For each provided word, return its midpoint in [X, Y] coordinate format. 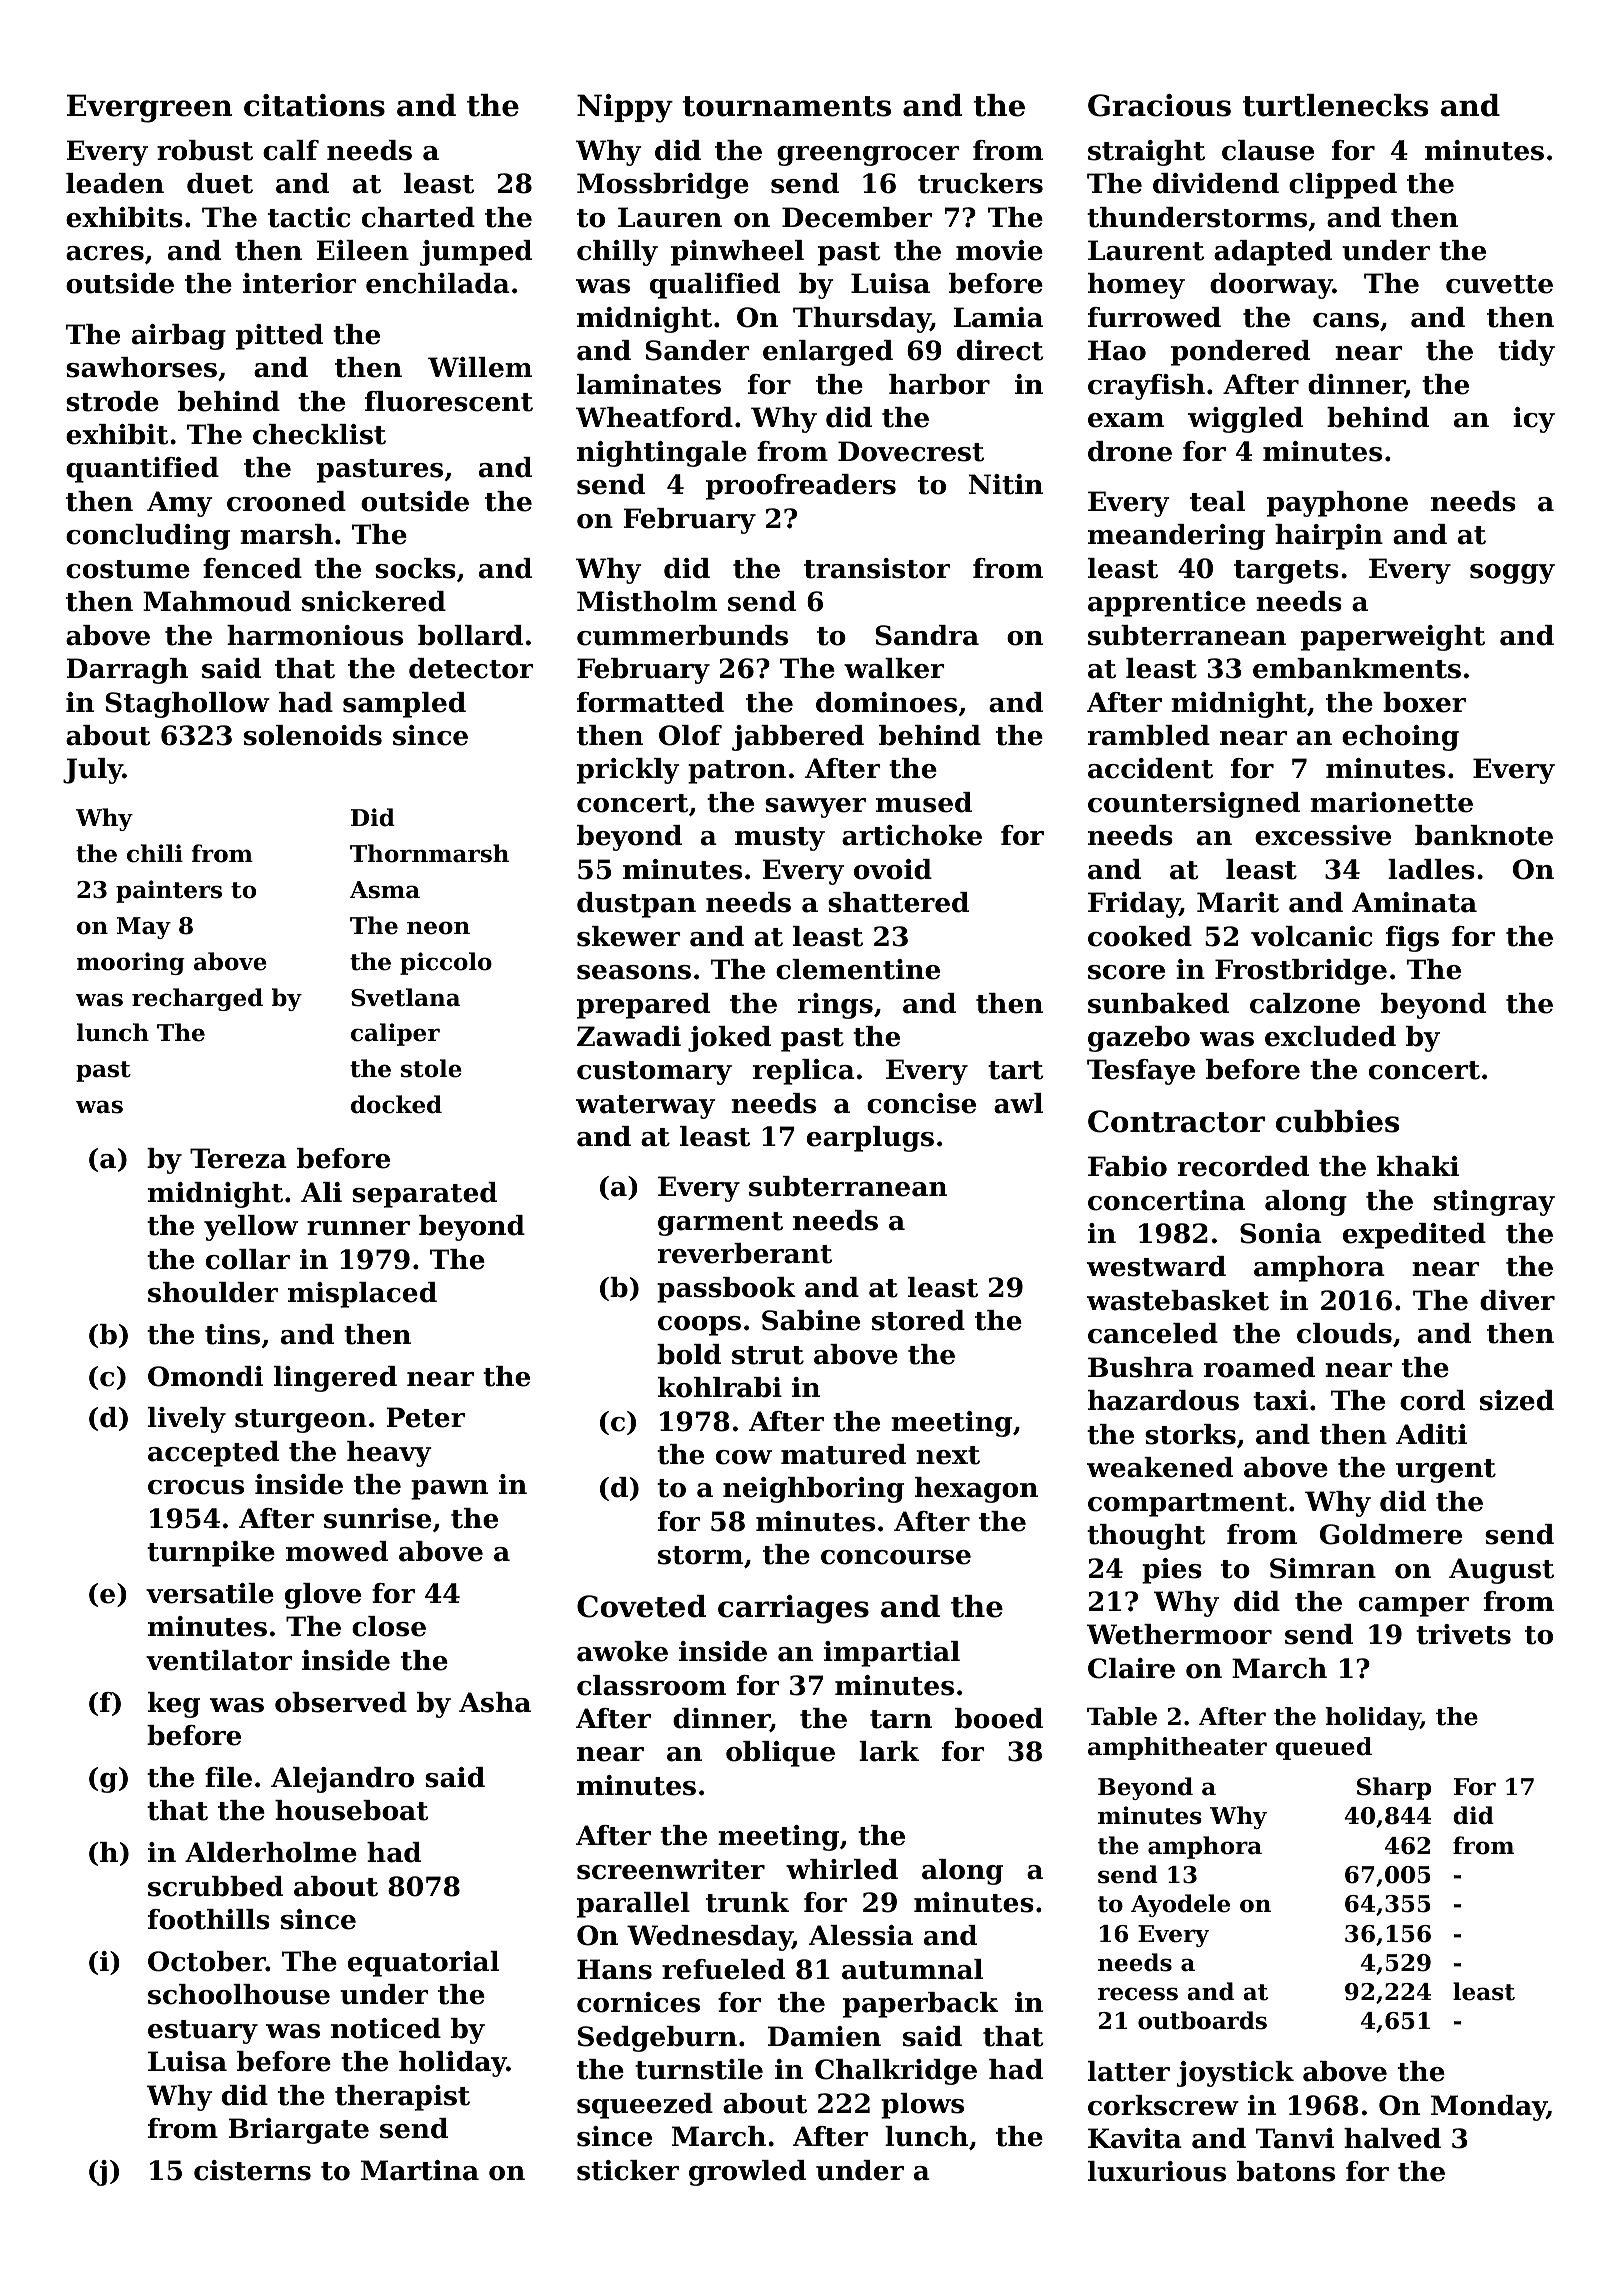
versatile [210, 1593]
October [207, 1961]
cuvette [1499, 284]
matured [843, 1454]
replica [804, 1072]
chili [155, 853]
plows [922, 2106]
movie [999, 250]
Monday [1489, 2108]
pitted [279, 337]
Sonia [1281, 1233]
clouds [1344, 1333]
